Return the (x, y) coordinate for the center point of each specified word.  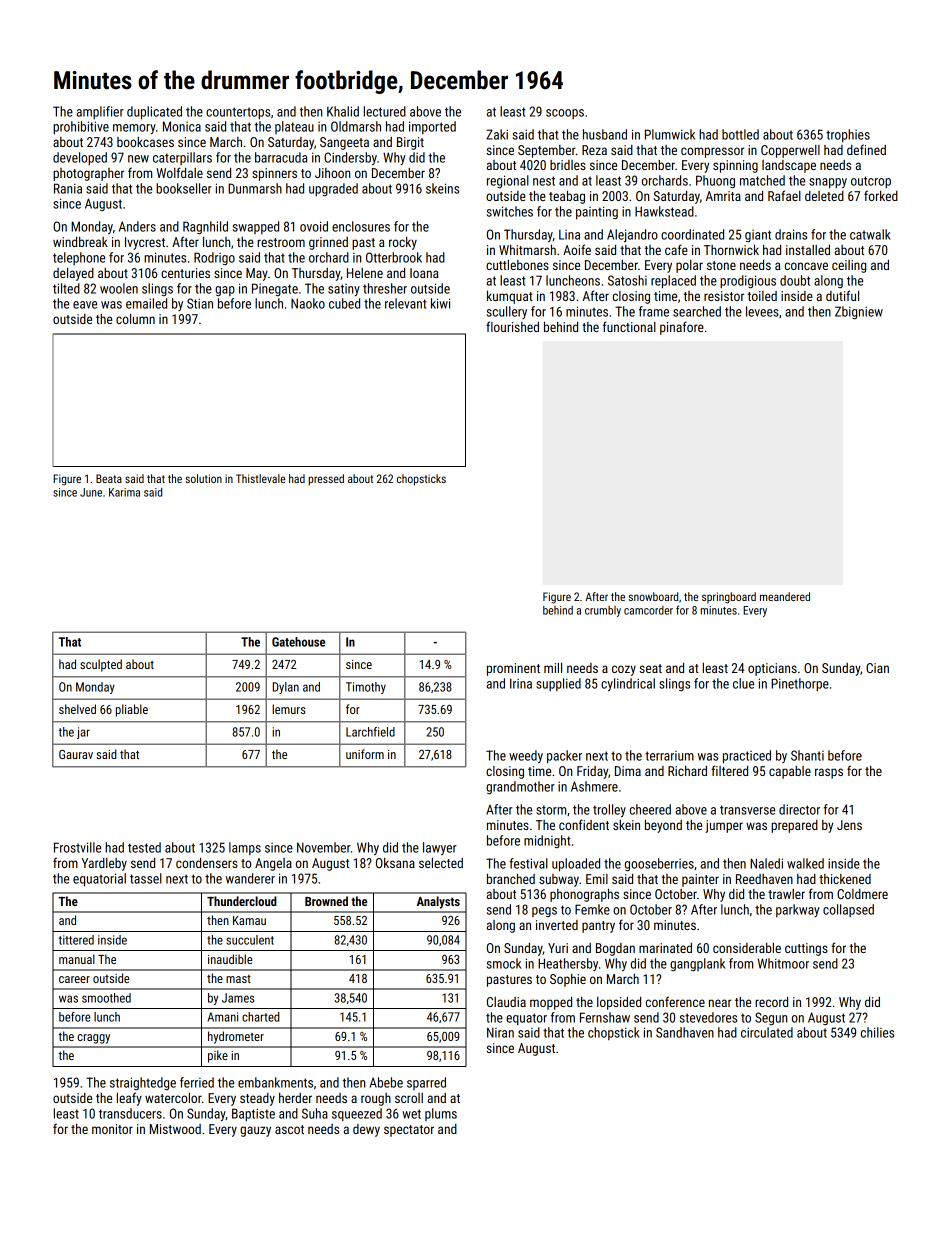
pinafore (682, 328)
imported (432, 127)
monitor (112, 1129)
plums (441, 1114)
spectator (409, 1131)
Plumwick (670, 134)
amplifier (100, 112)
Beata (109, 478)
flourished (512, 326)
